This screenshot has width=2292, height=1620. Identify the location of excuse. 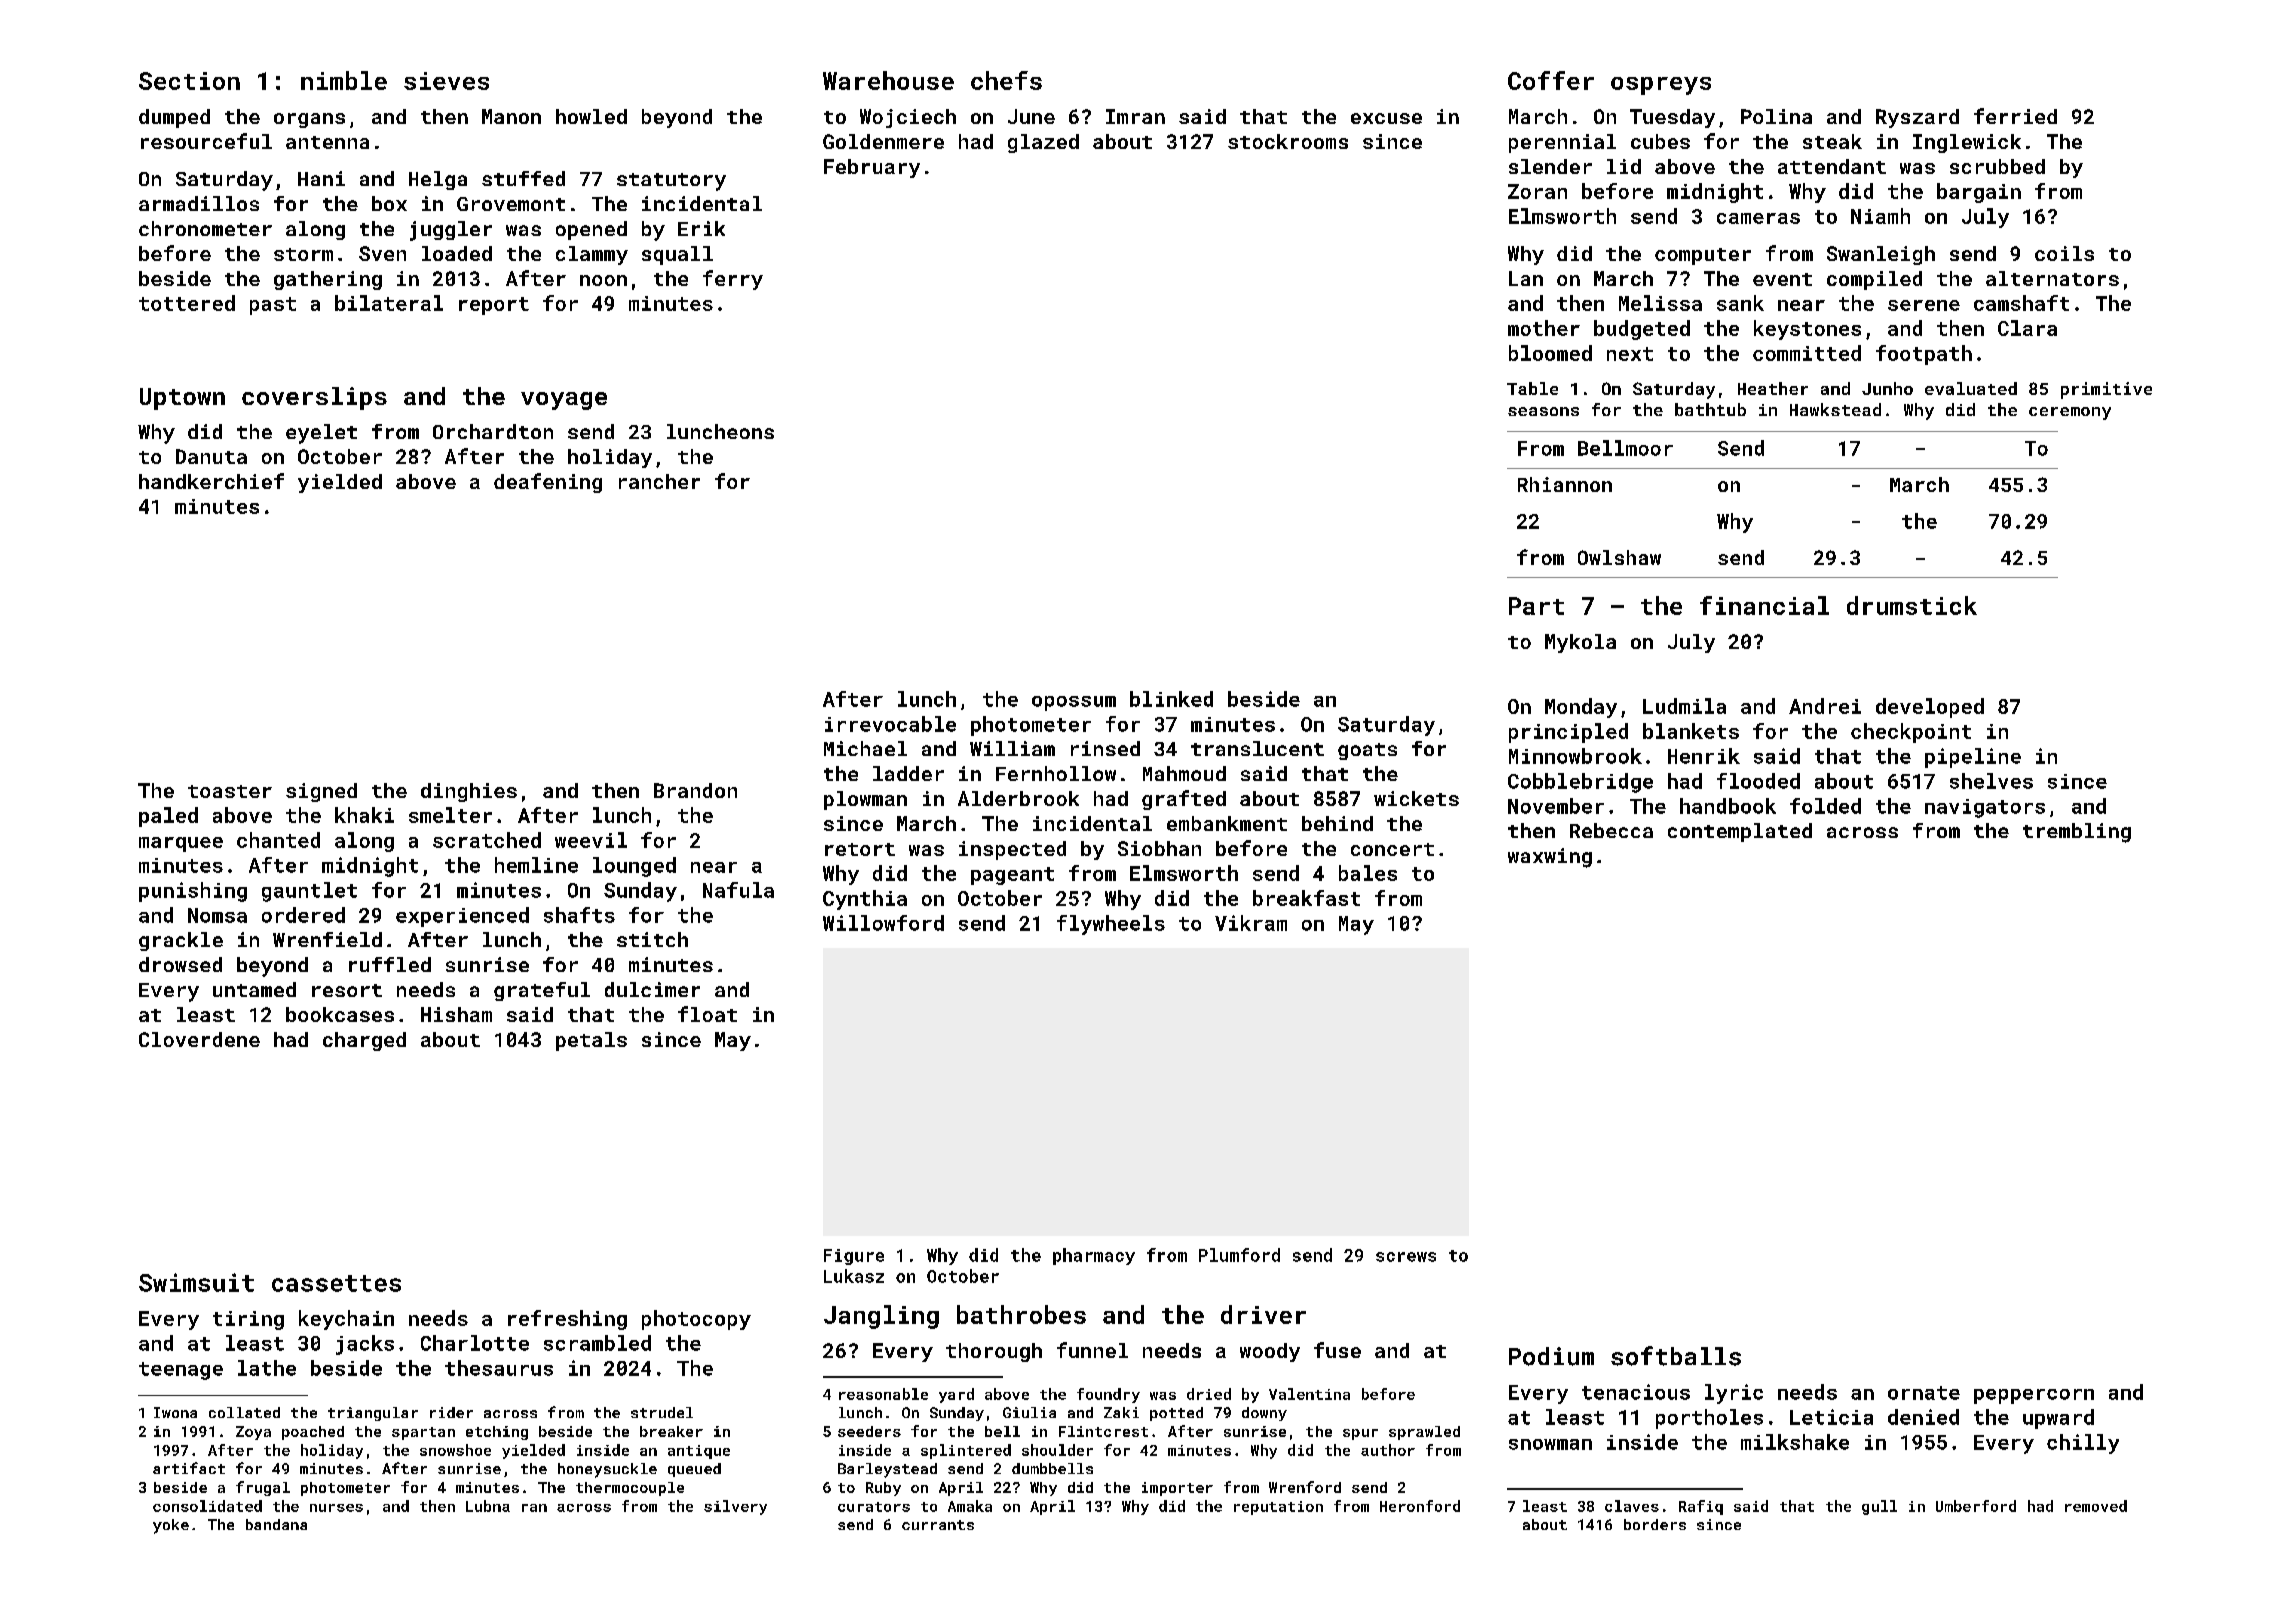
(1386, 118).
